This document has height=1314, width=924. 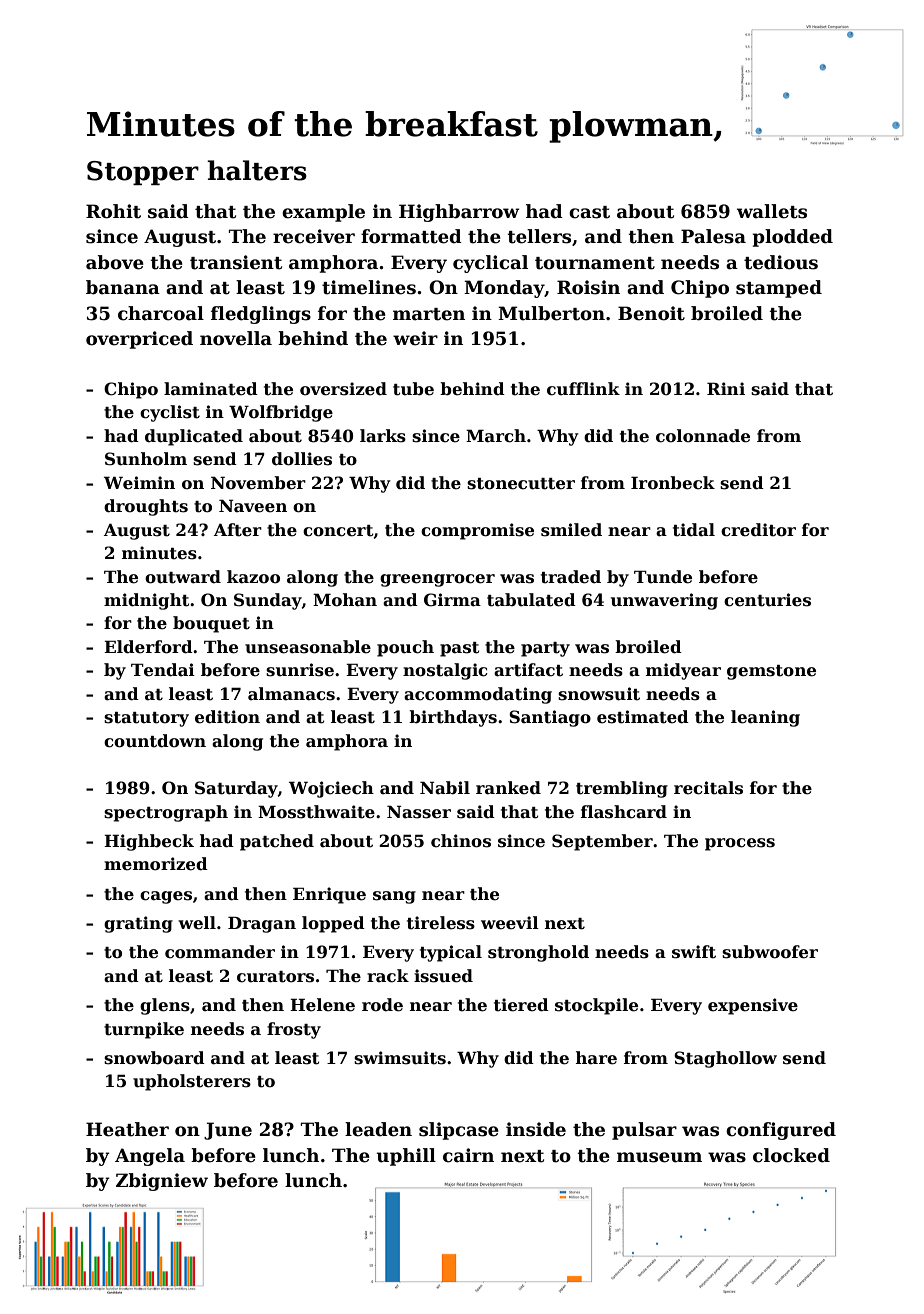 What do you see at coordinates (419, 812) in the document?
I see `Nasser` at bounding box center [419, 812].
